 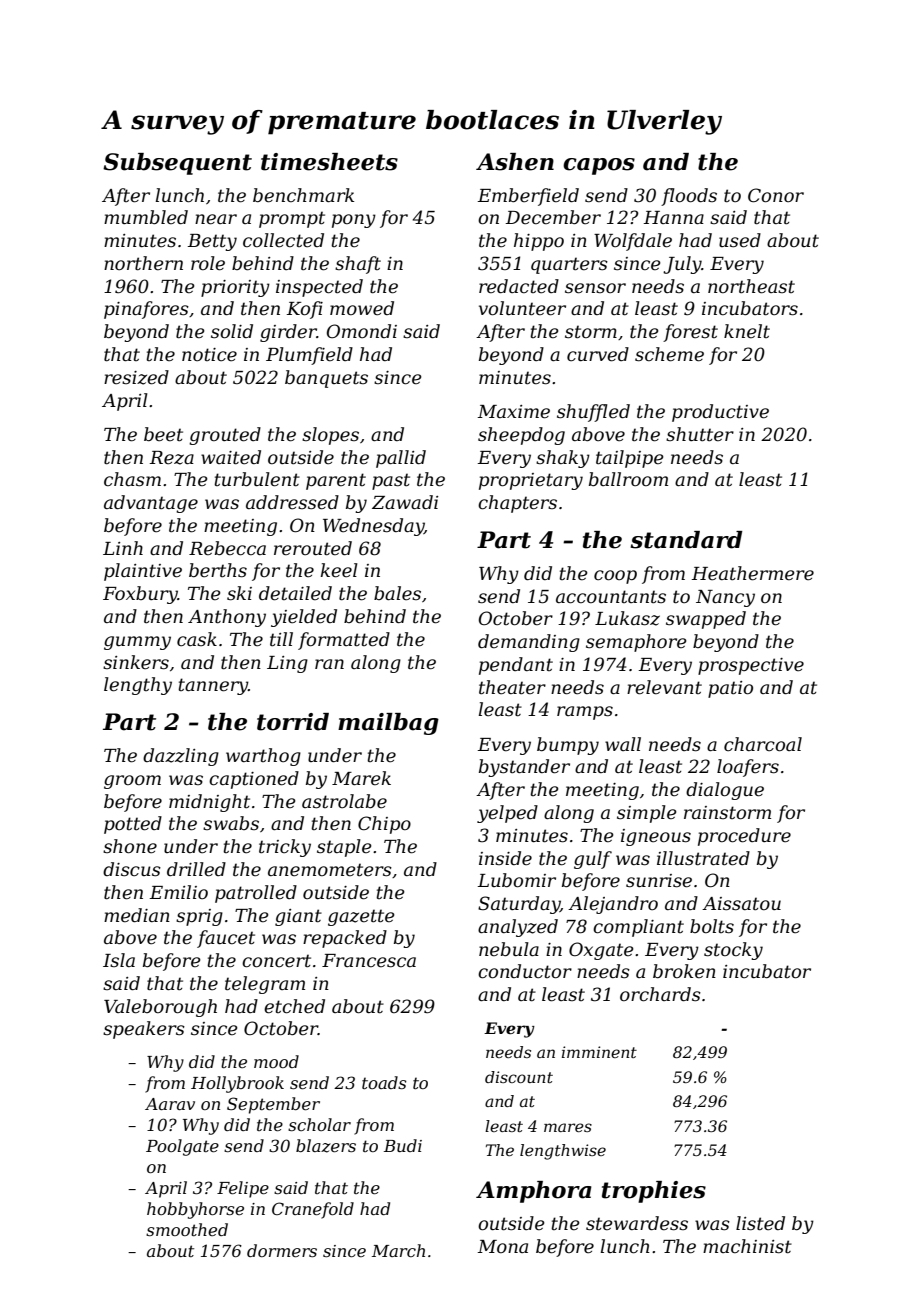 I want to click on Conor, so click(x=776, y=195).
